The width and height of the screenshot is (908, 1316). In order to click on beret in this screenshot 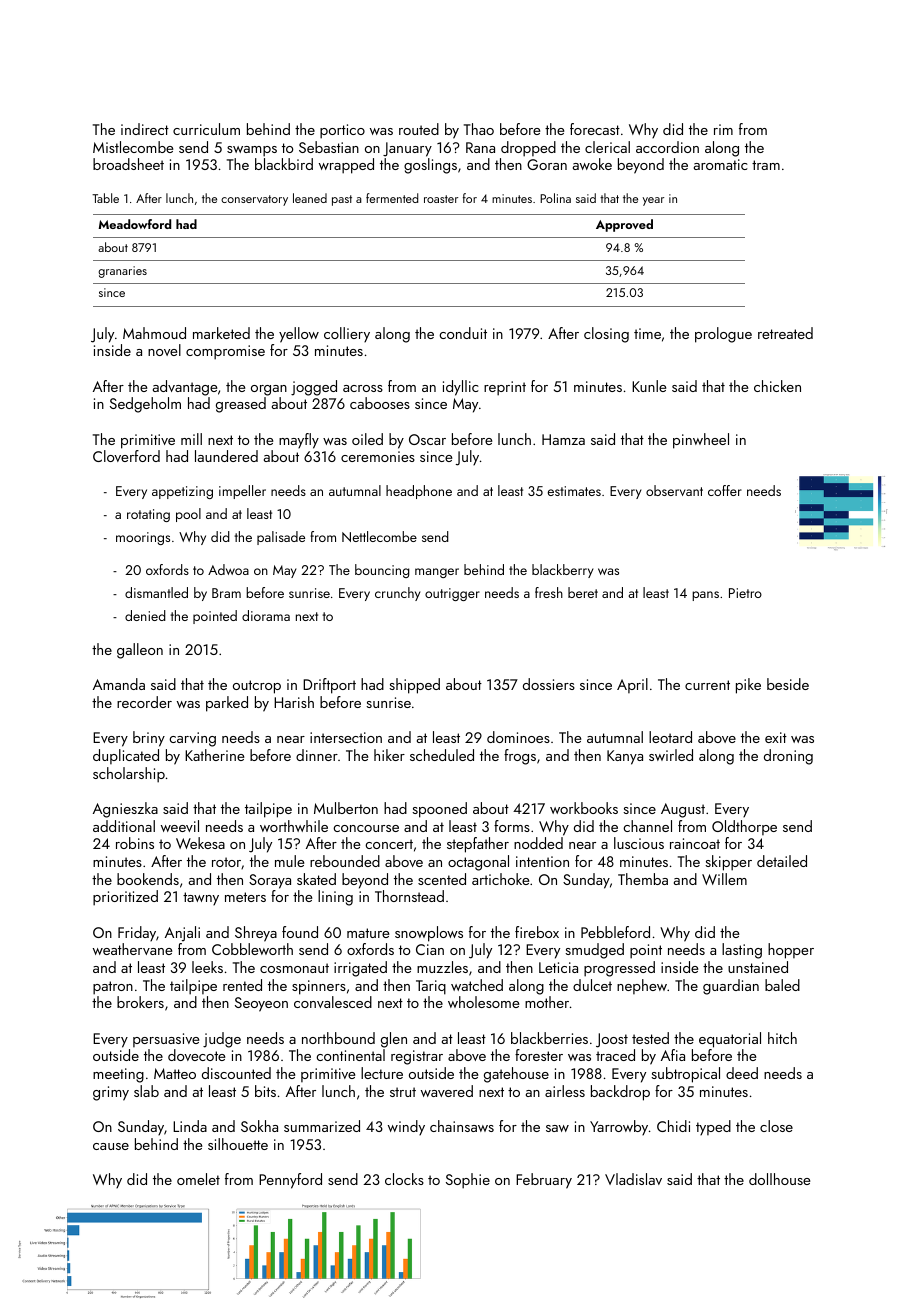, I will do `click(583, 592)`.
